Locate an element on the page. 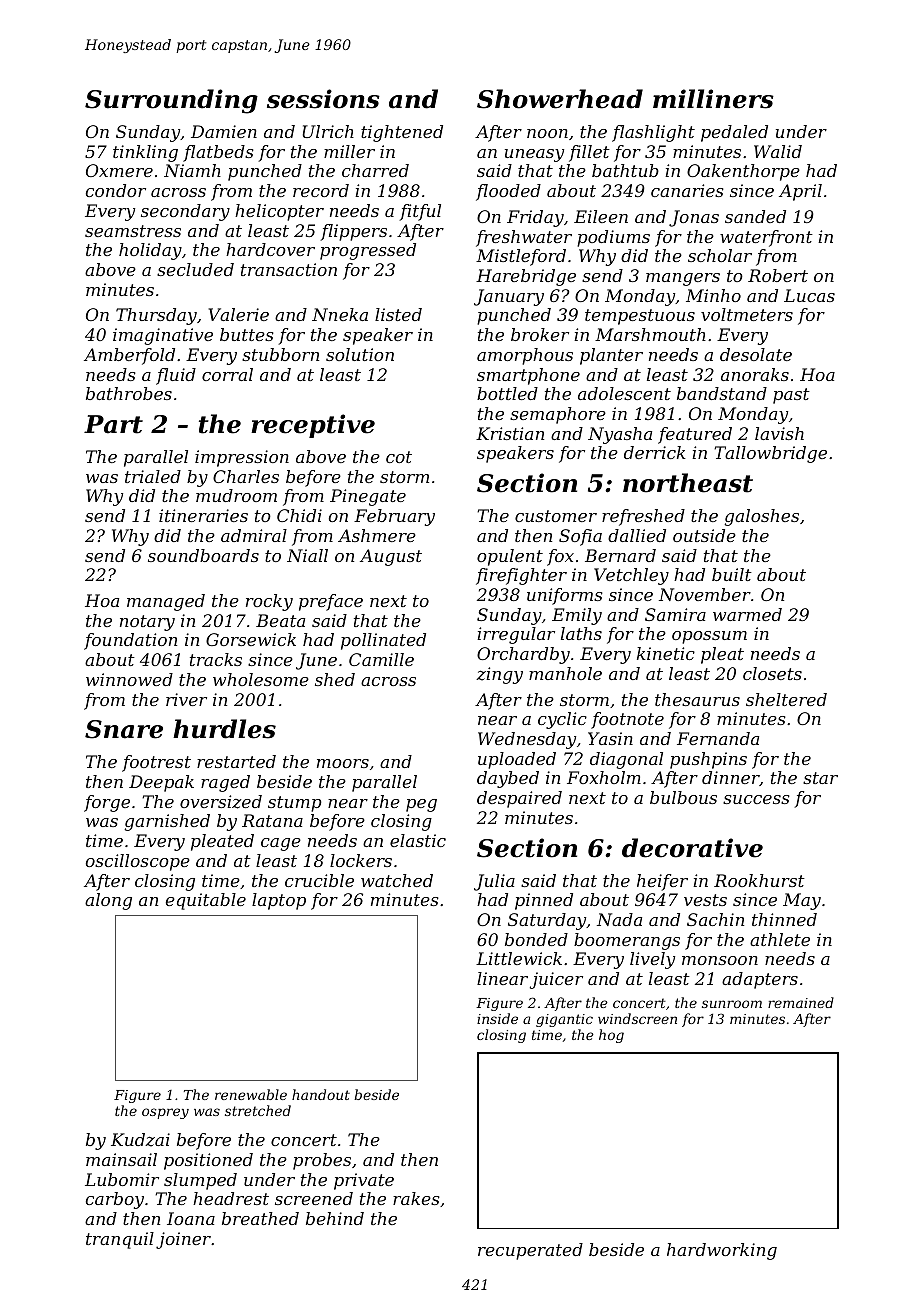  hurdles is located at coordinates (224, 729).
